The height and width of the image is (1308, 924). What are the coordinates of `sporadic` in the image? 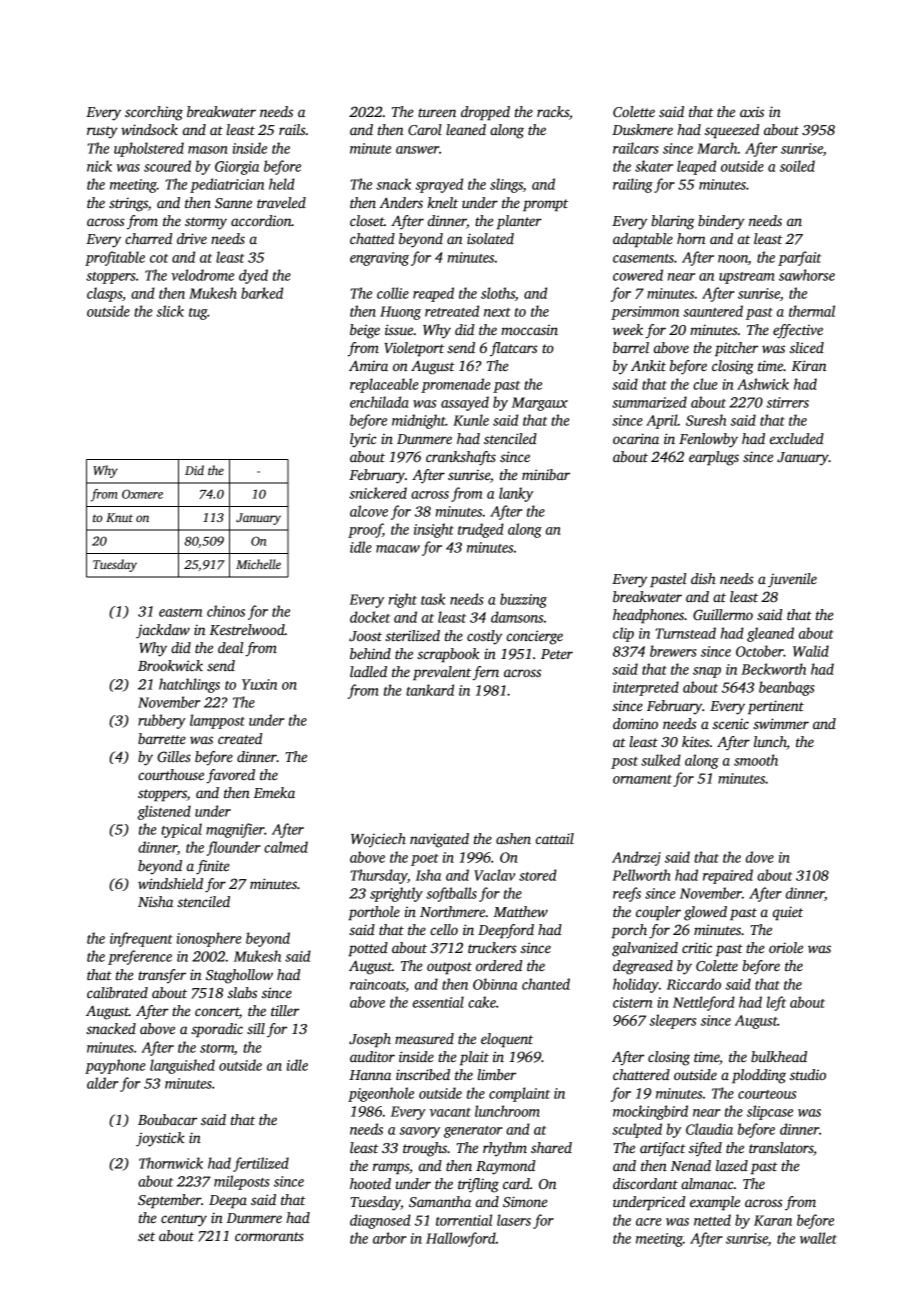 It's located at (217, 1030).
